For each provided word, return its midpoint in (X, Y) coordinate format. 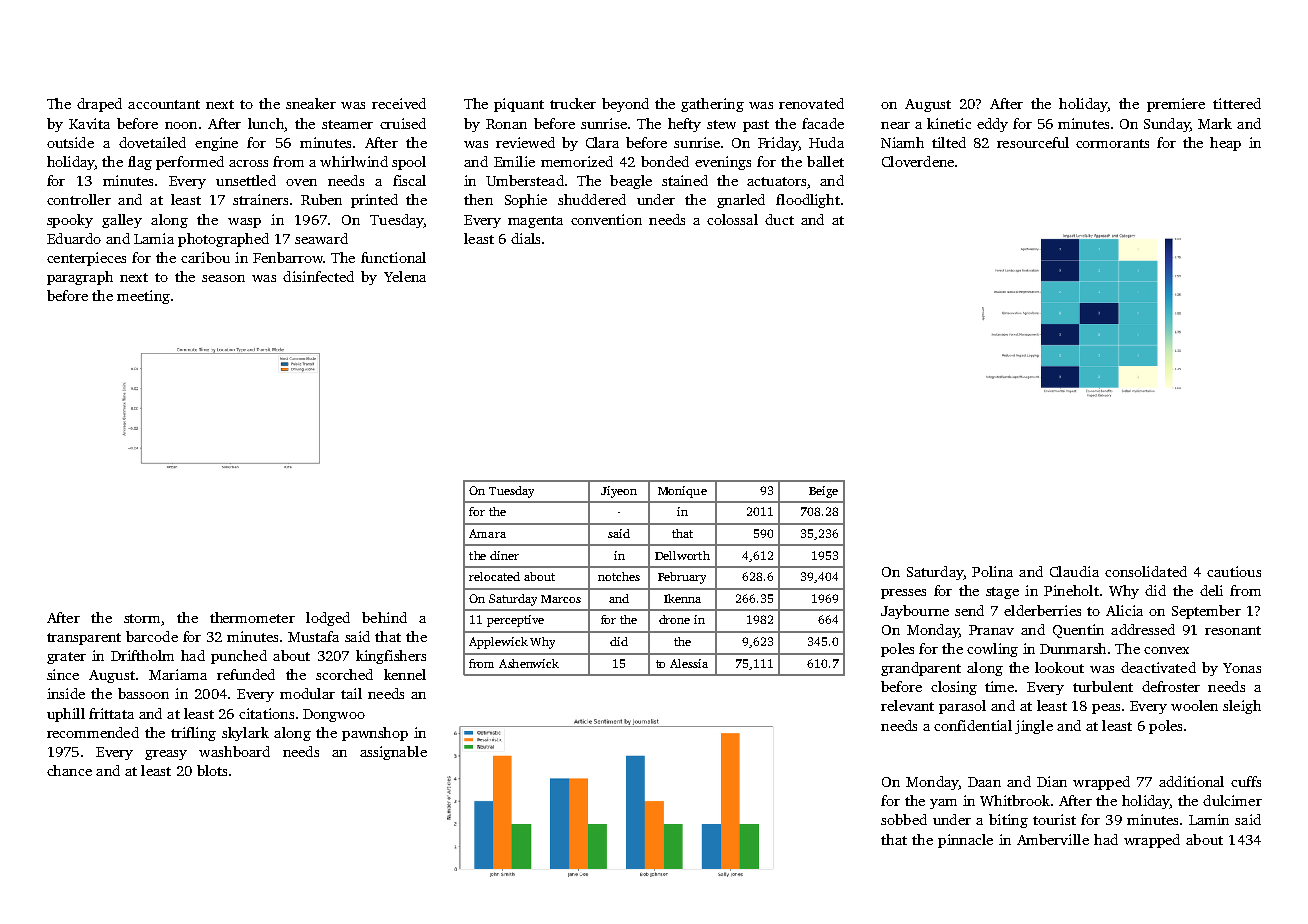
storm (142, 618)
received (399, 103)
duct (779, 219)
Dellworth (682, 555)
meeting (143, 297)
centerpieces (86, 259)
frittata (111, 713)
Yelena (405, 276)
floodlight (808, 201)
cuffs (1246, 781)
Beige (823, 492)
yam (943, 804)
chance (69, 770)
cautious (1234, 571)
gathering (712, 105)
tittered (1237, 103)
